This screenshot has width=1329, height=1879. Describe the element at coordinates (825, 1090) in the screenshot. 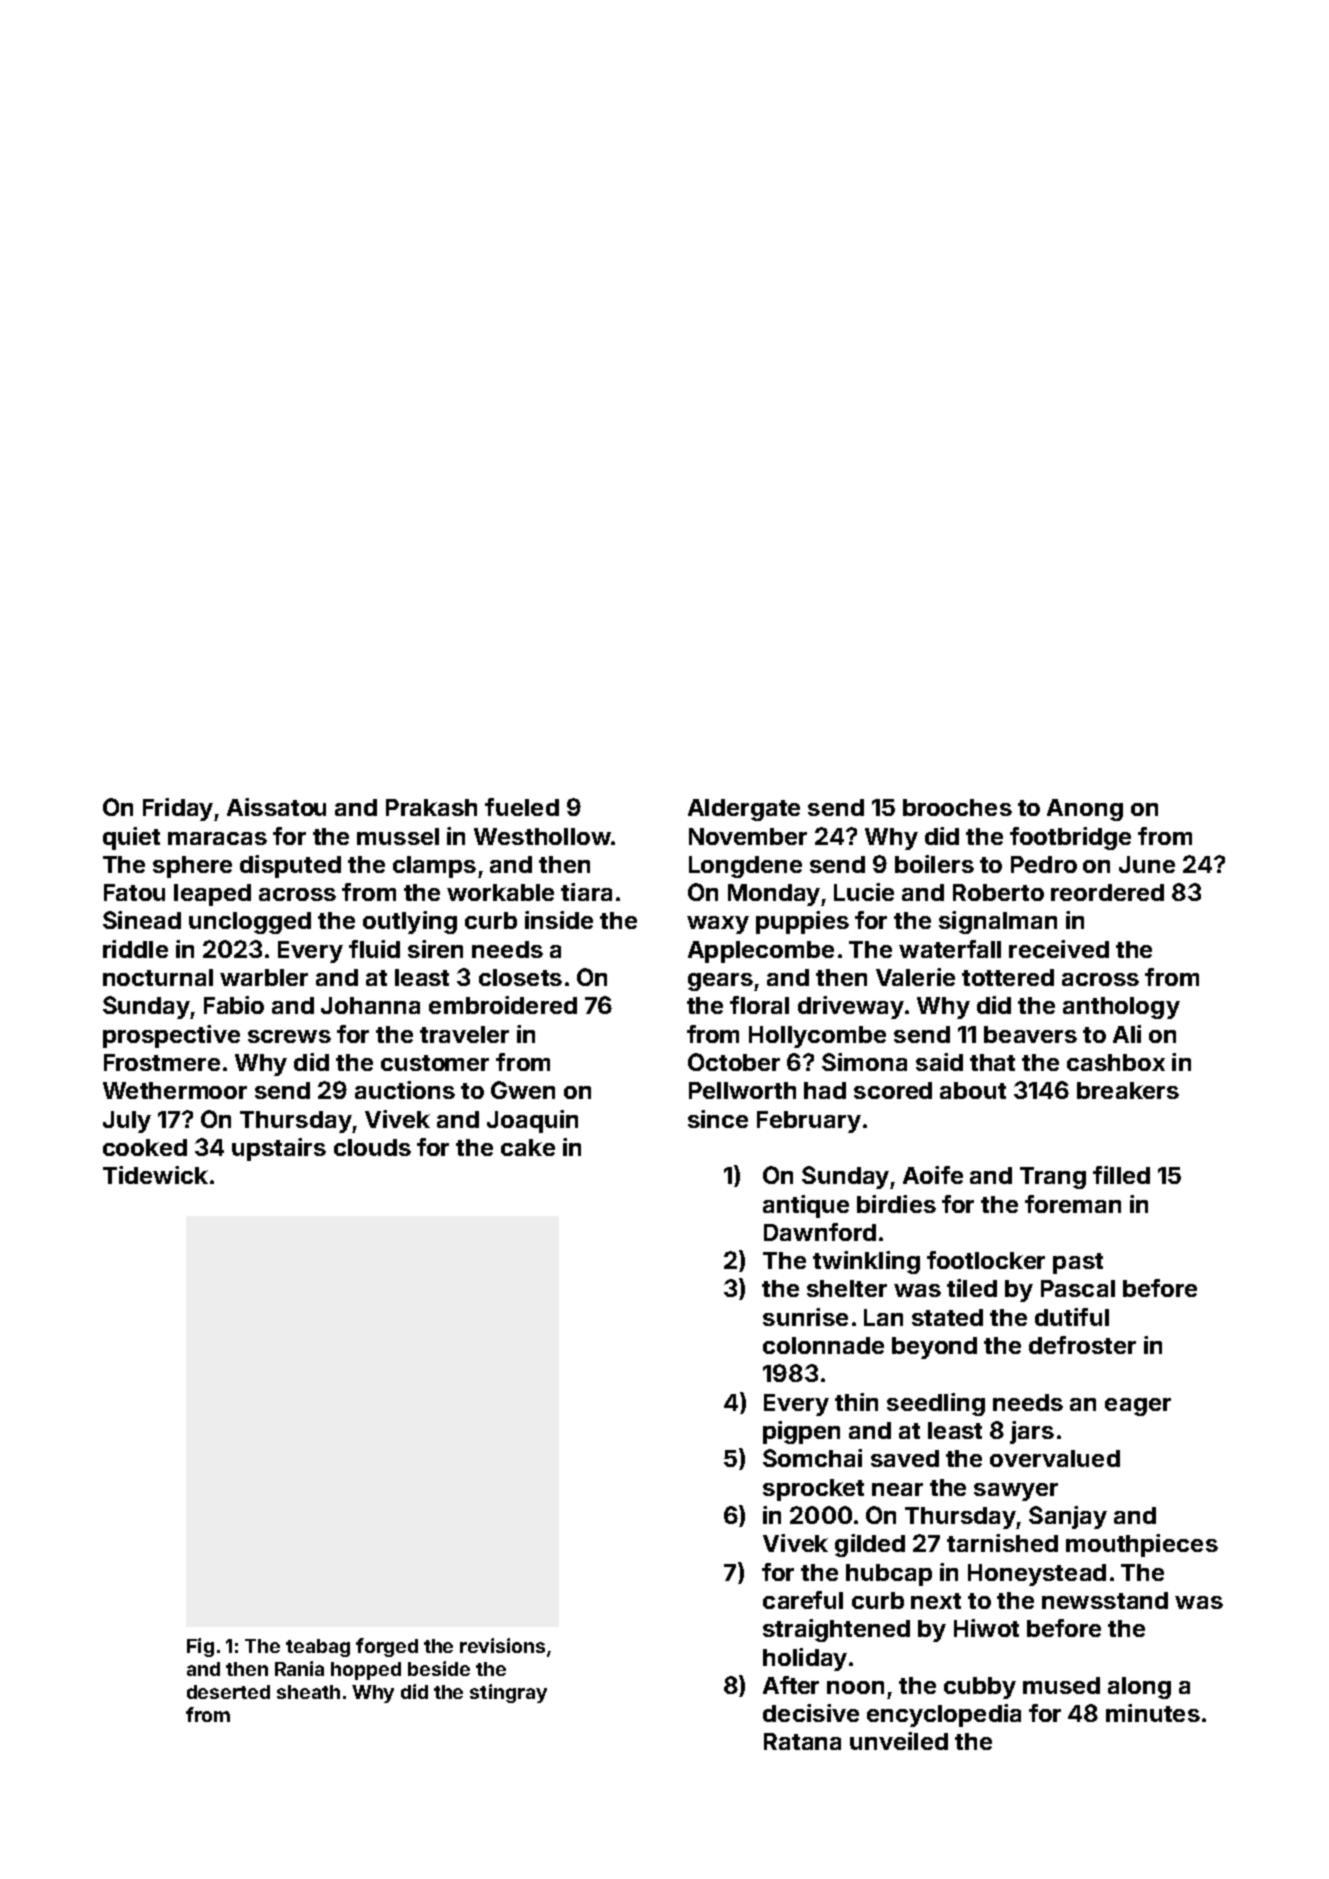

I see `had` at that location.
